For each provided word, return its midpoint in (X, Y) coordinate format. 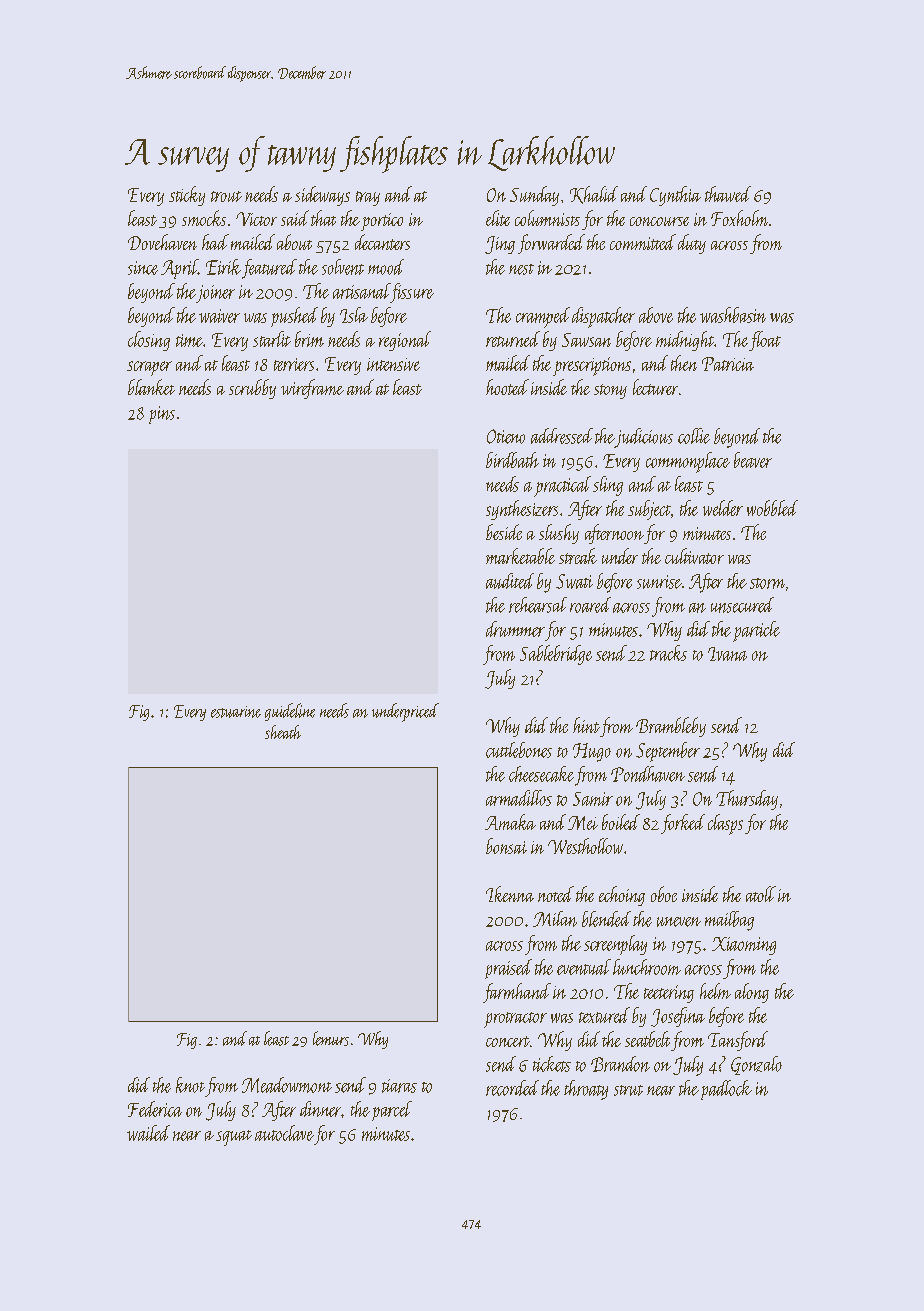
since (143, 268)
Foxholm (739, 218)
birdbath (512, 460)
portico (382, 222)
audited (510, 581)
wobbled (772, 508)
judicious (643, 438)
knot (190, 1085)
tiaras (399, 1086)
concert (508, 1041)
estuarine (236, 712)
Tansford (738, 1041)
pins (162, 415)
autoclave (284, 1133)
